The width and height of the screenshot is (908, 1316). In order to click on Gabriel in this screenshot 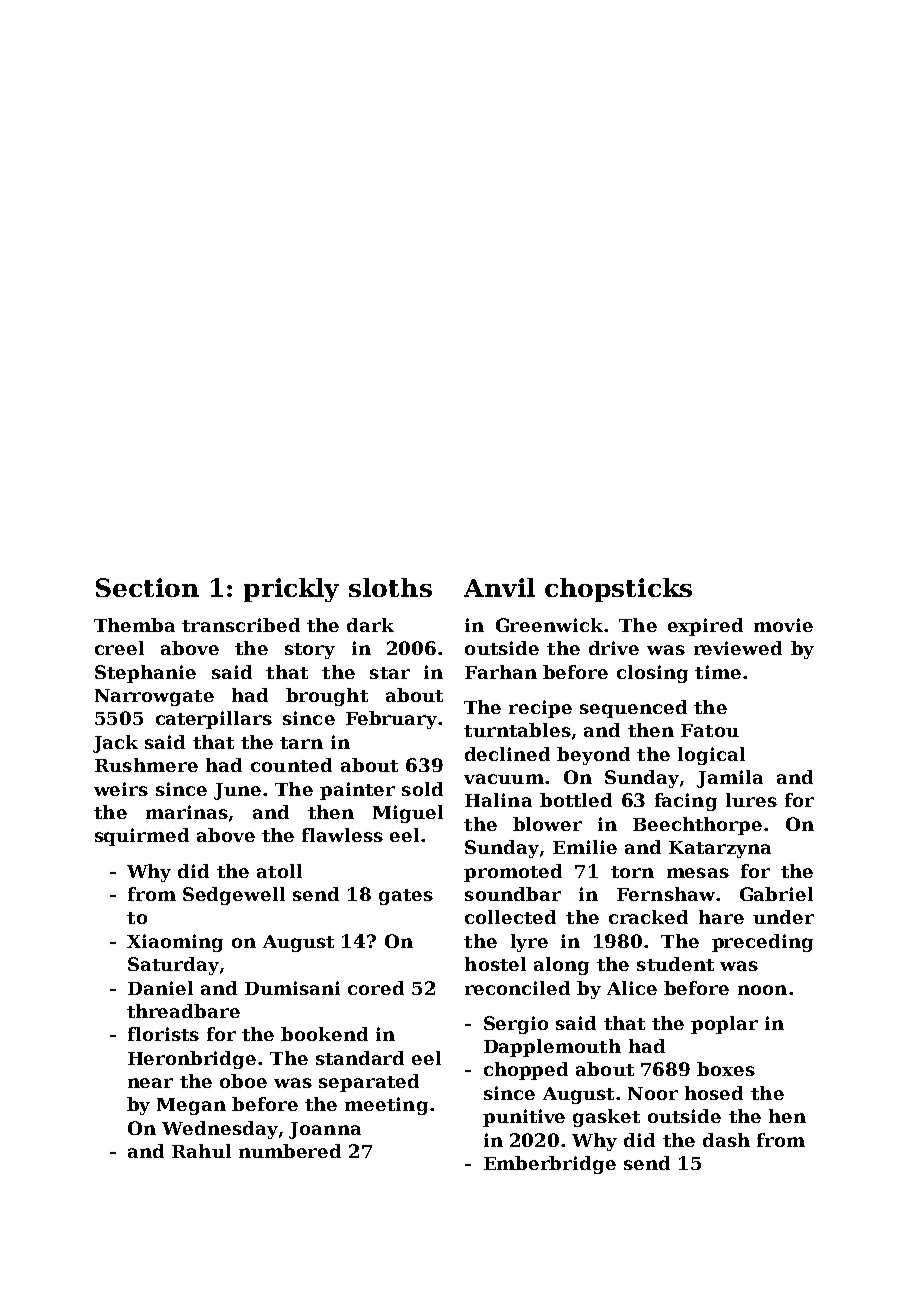, I will do `click(776, 894)`.
